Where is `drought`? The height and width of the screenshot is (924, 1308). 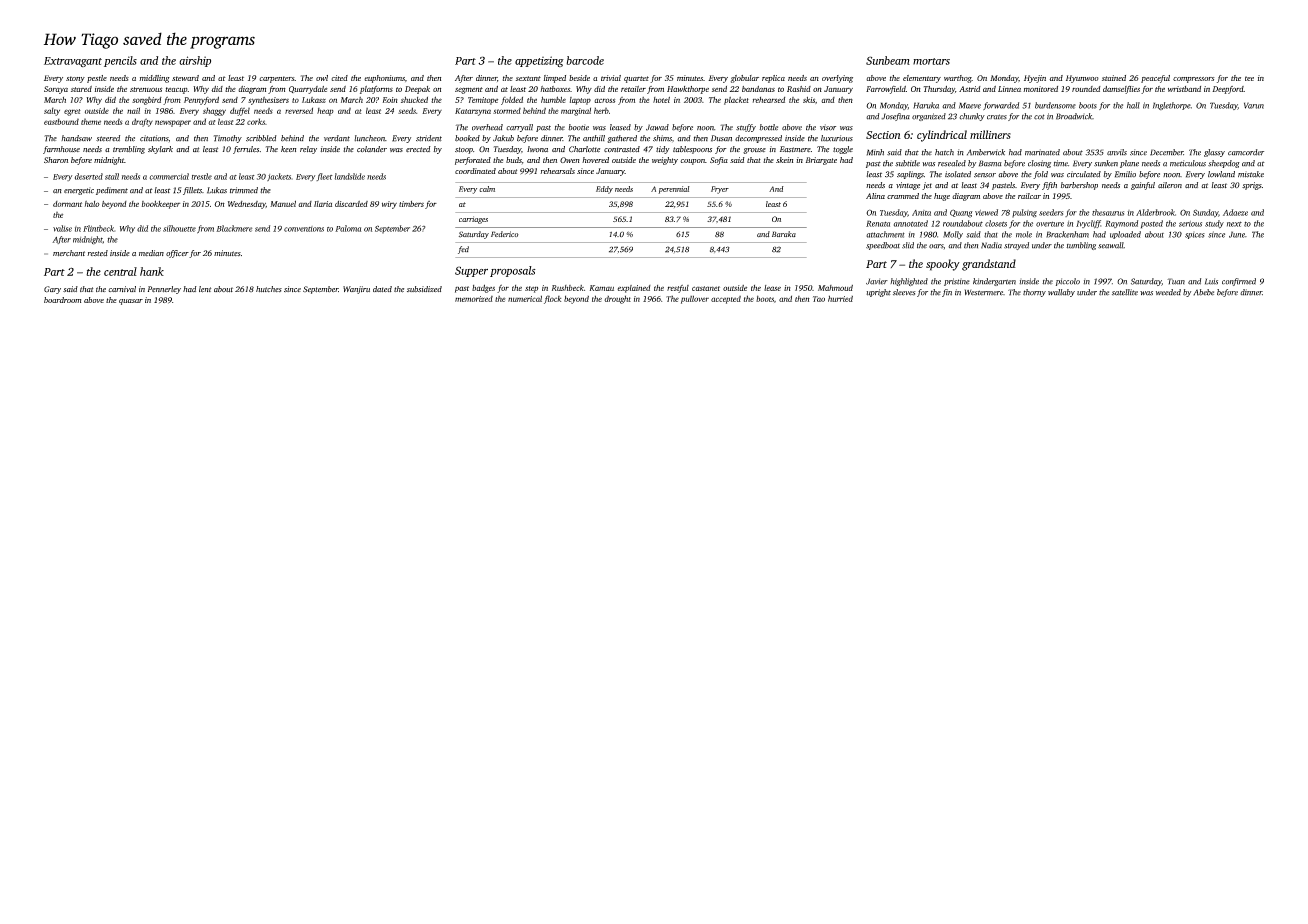 drought is located at coordinates (617, 299).
